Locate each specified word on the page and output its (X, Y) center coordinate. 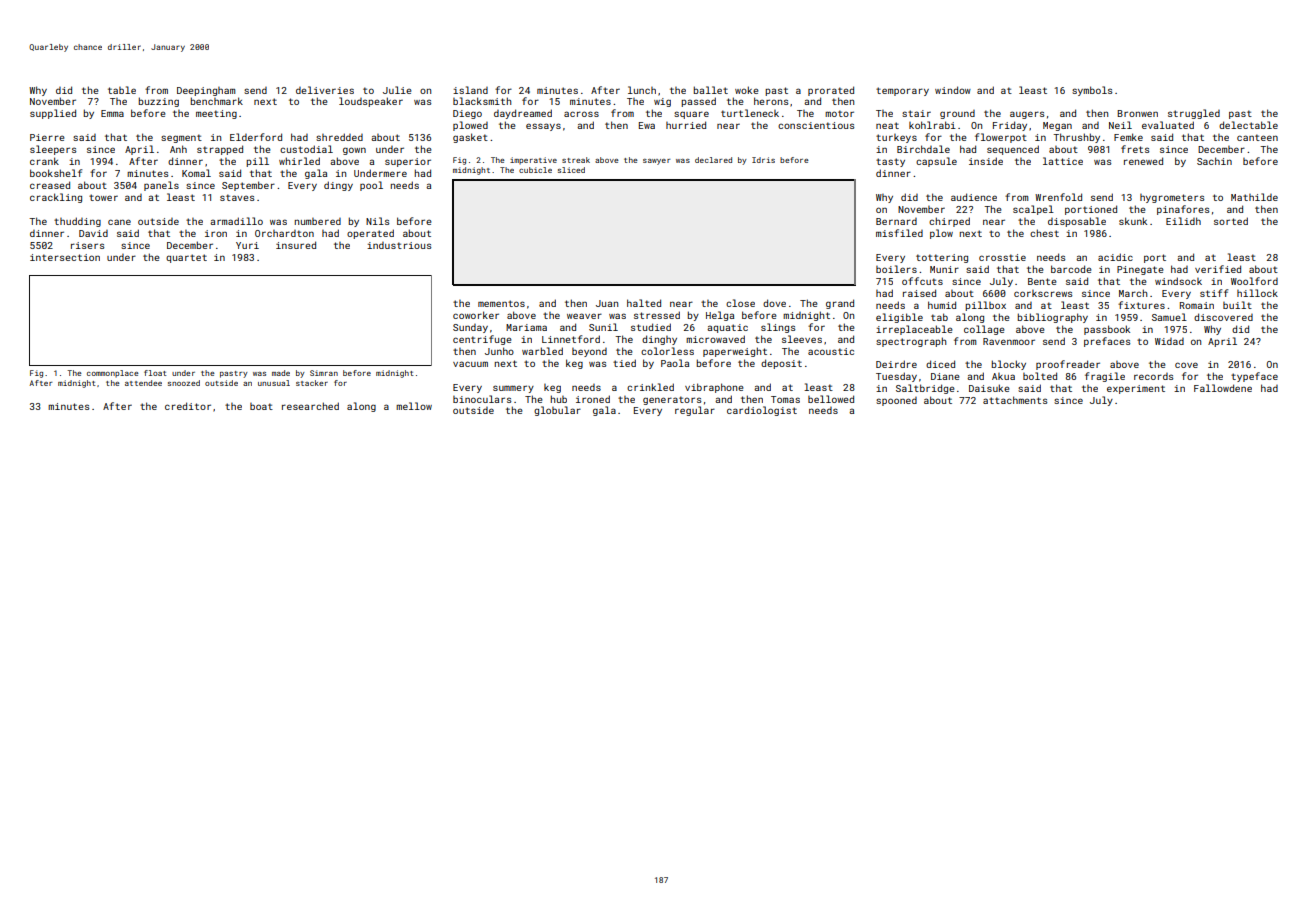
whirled (299, 161)
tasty (890, 162)
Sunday (470, 328)
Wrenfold (1058, 197)
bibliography (1053, 318)
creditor (188, 406)
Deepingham (206, 91)
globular (557, 411)
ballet (711, 90)
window (953, 90)
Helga (720, 316)
